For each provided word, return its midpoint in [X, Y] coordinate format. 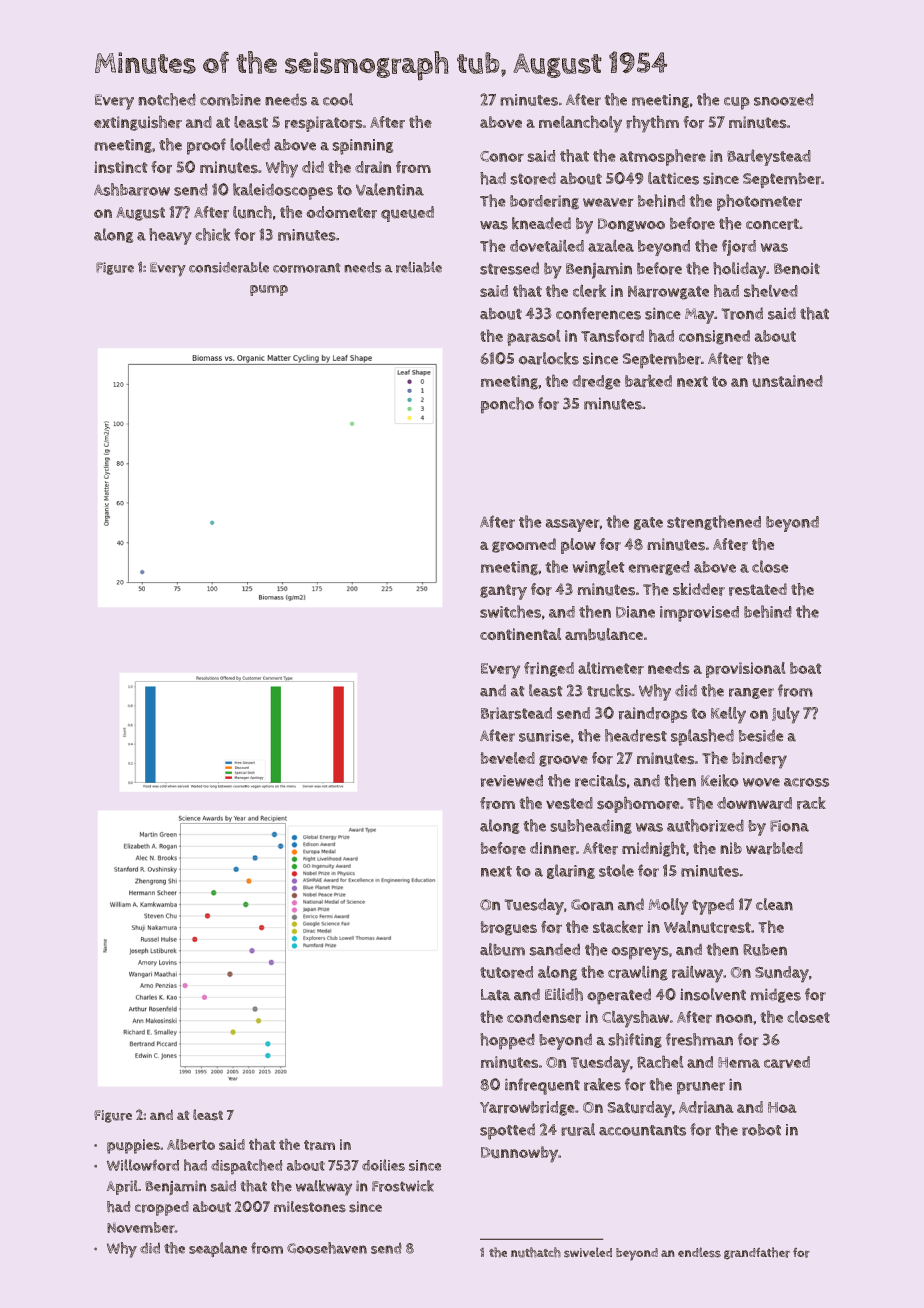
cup [736, 103]
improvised [699, 614]
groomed [524, 545]
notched [167, 99]
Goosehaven [327, 1248]
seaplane [218, 1249]
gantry [503, 592]
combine [230, 100]
